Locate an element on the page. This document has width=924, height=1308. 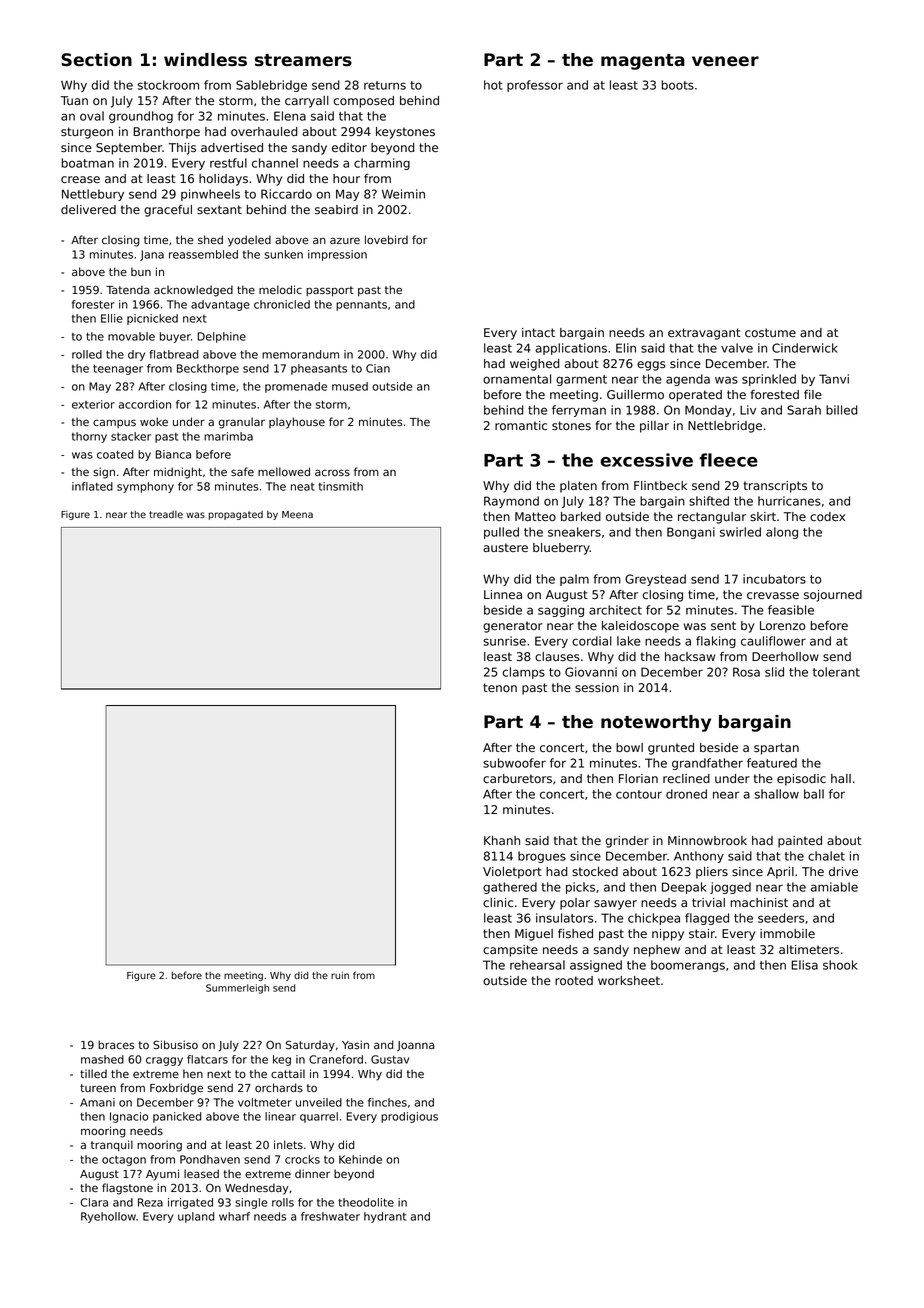
featured is located at coordinates (772, 763).
